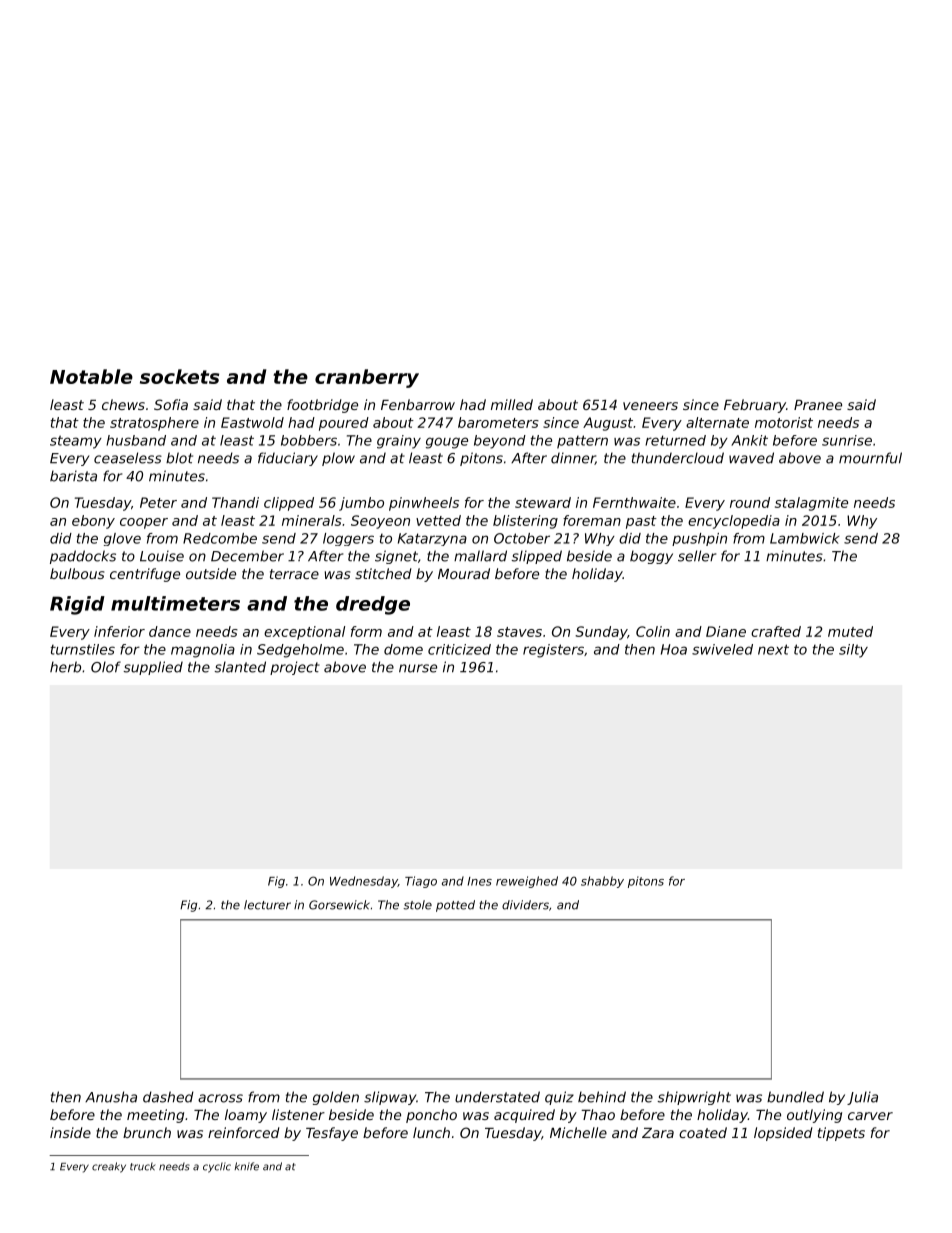 This screenshot has height=1233, width=952. Describe the element at coordinates (364, 882) in the screenshot. I see `Wednesday` at that location.
